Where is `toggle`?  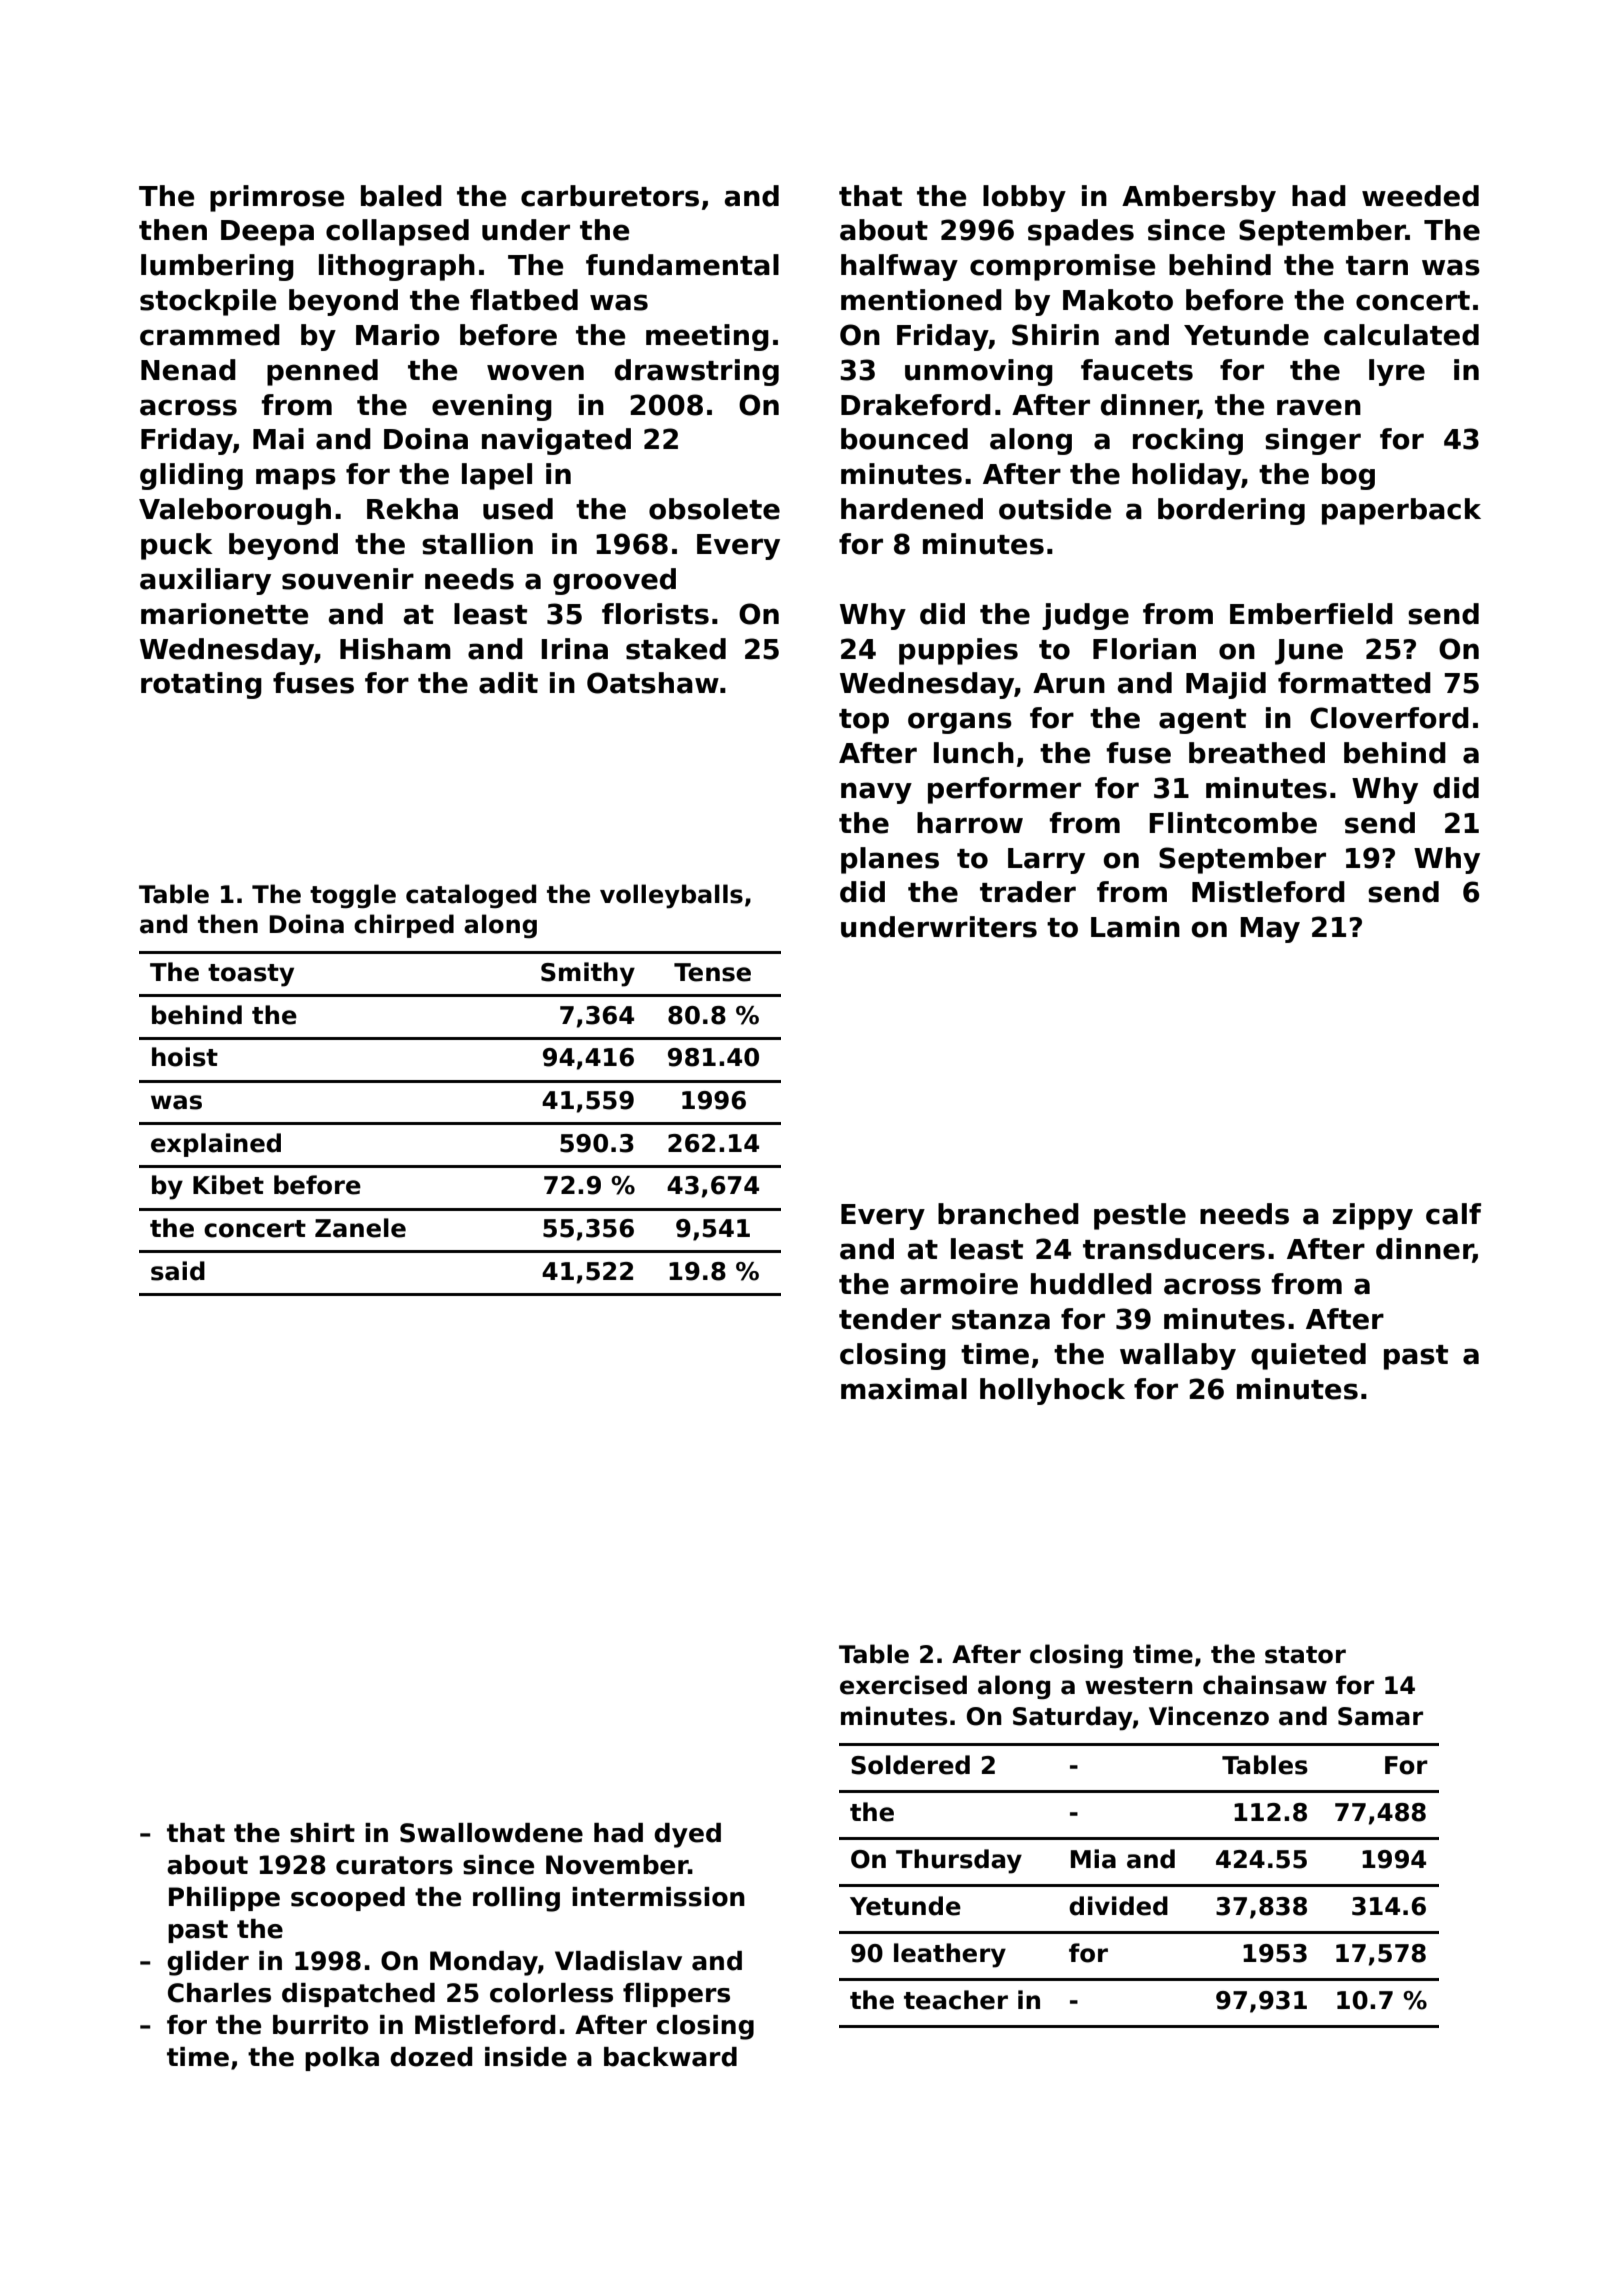 toggle is located at coordinates (353, 896).
